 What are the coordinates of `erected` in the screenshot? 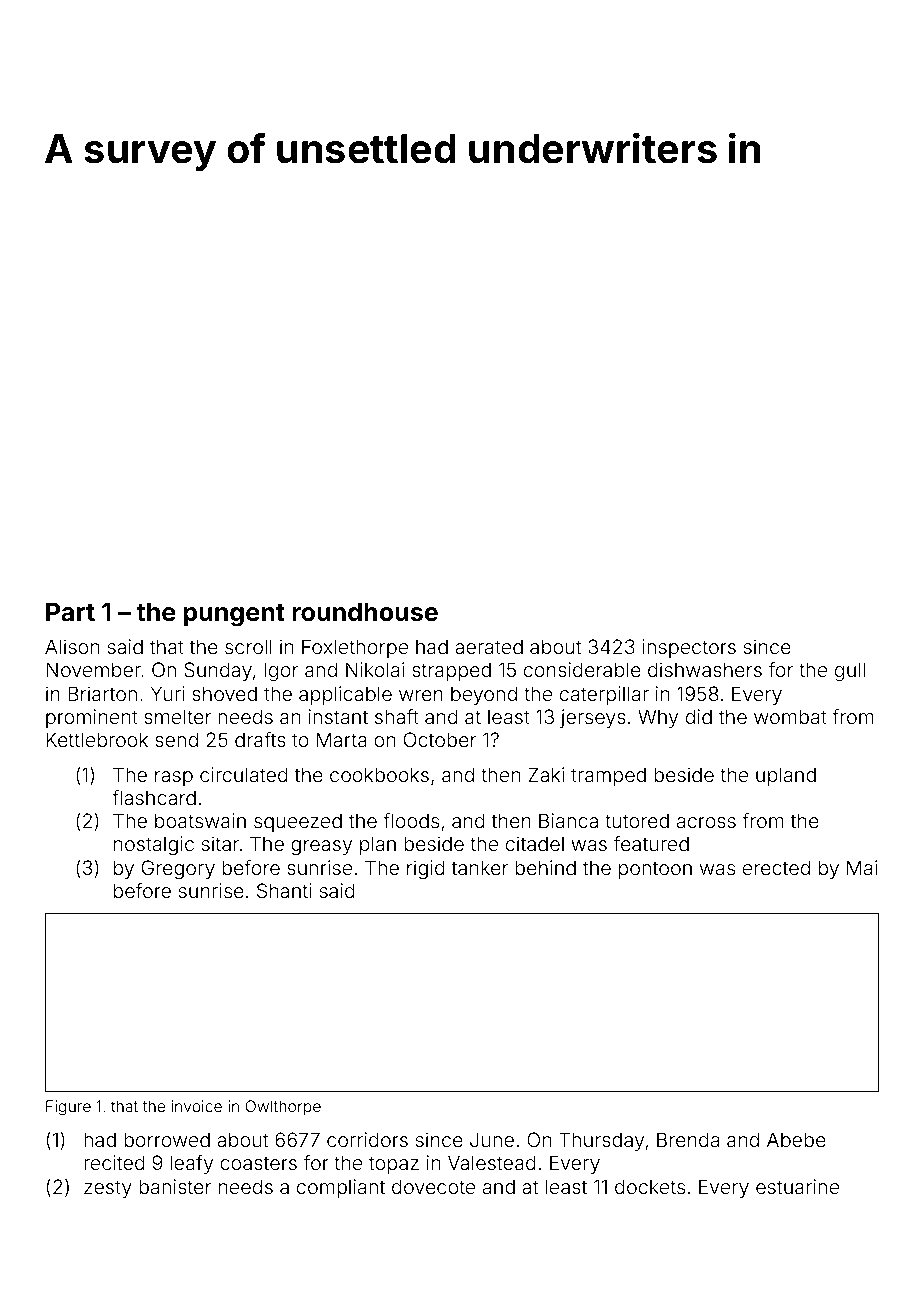 It's located at (776, 867).
